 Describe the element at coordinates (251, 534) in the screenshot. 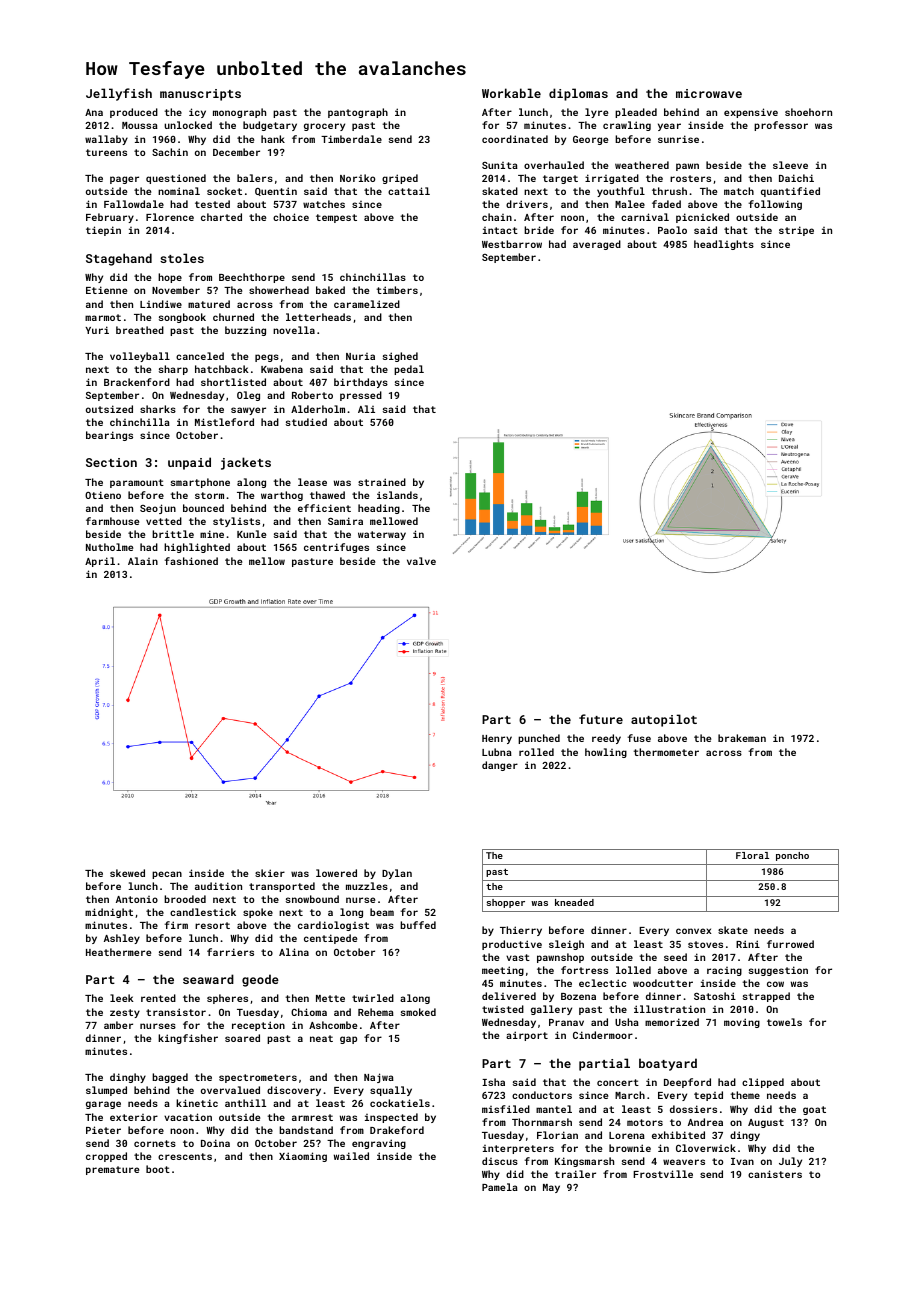

I see `Kunle` at that location.
